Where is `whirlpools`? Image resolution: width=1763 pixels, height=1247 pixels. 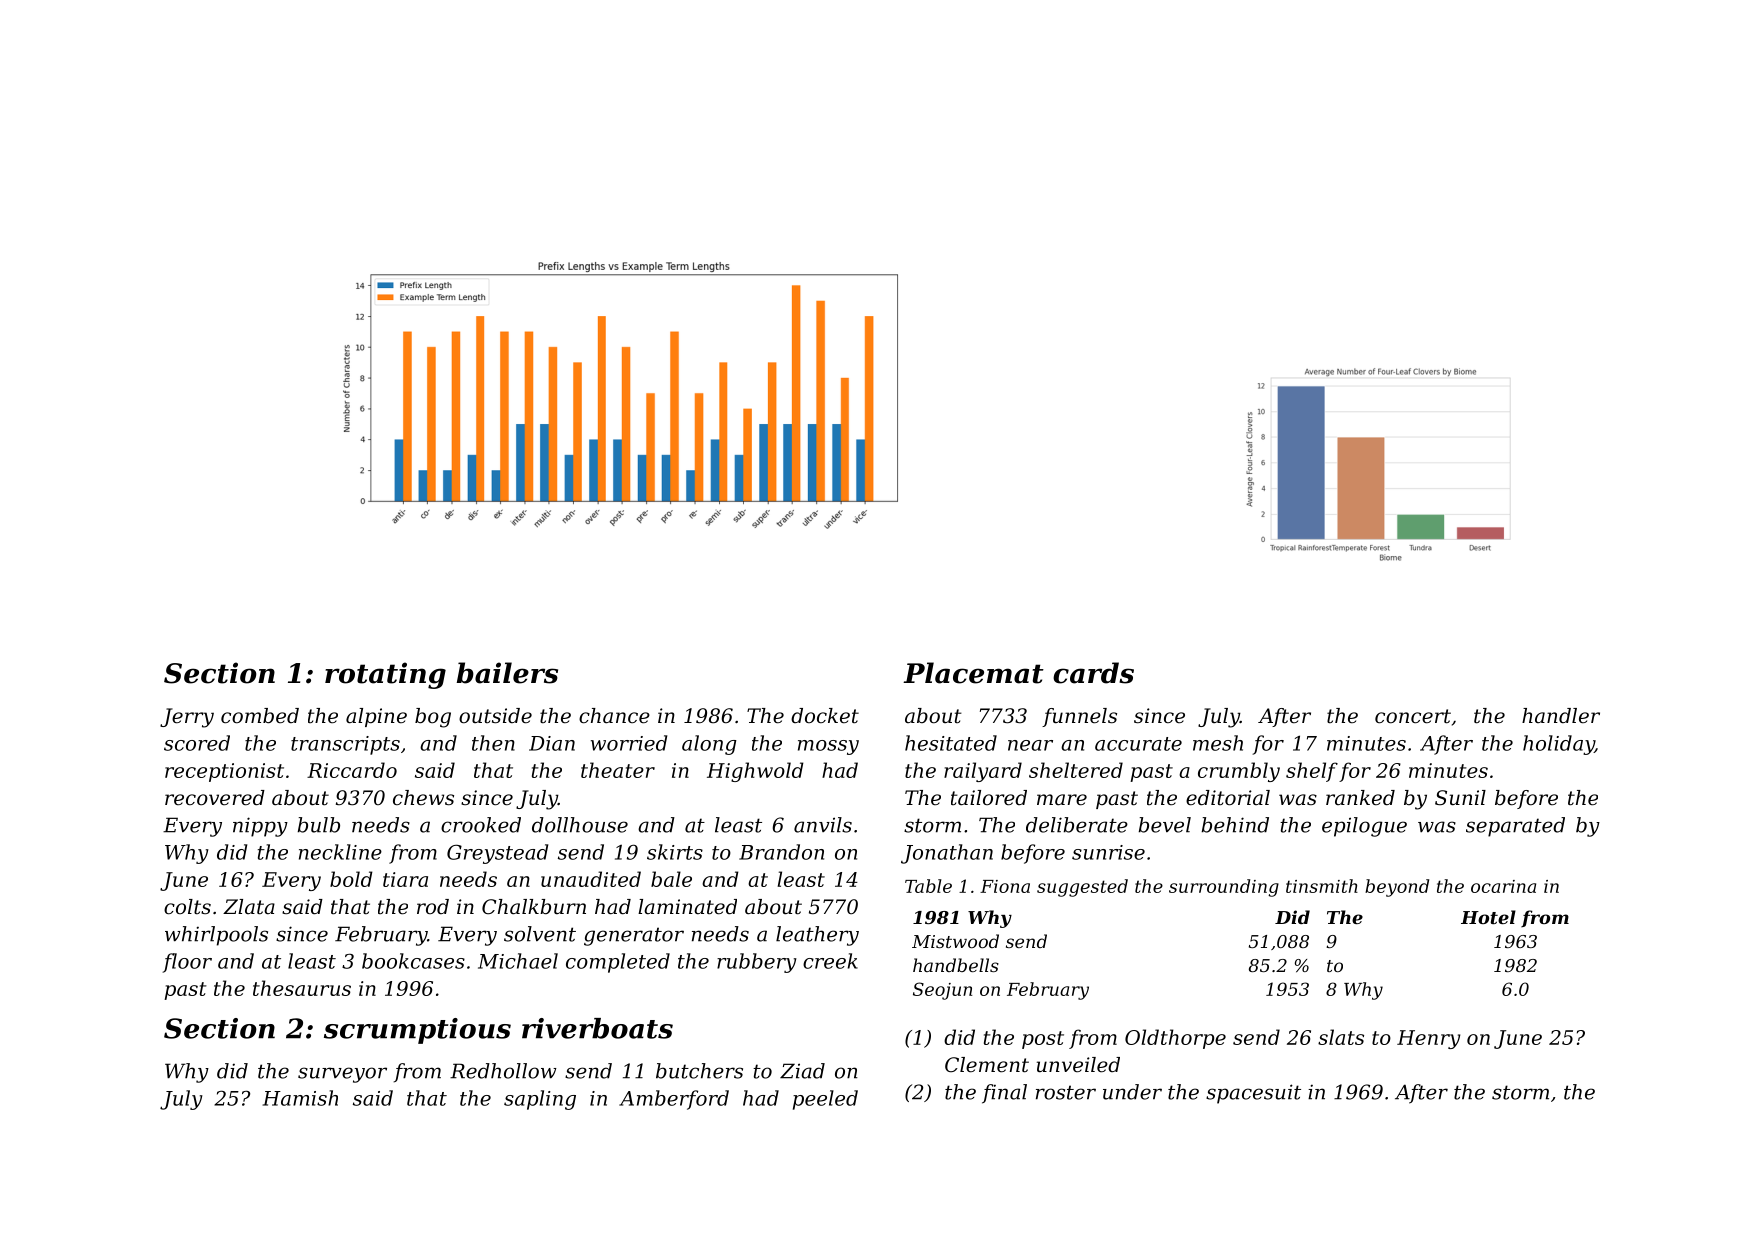 whirlpools is located at coordinates (216, 936).
